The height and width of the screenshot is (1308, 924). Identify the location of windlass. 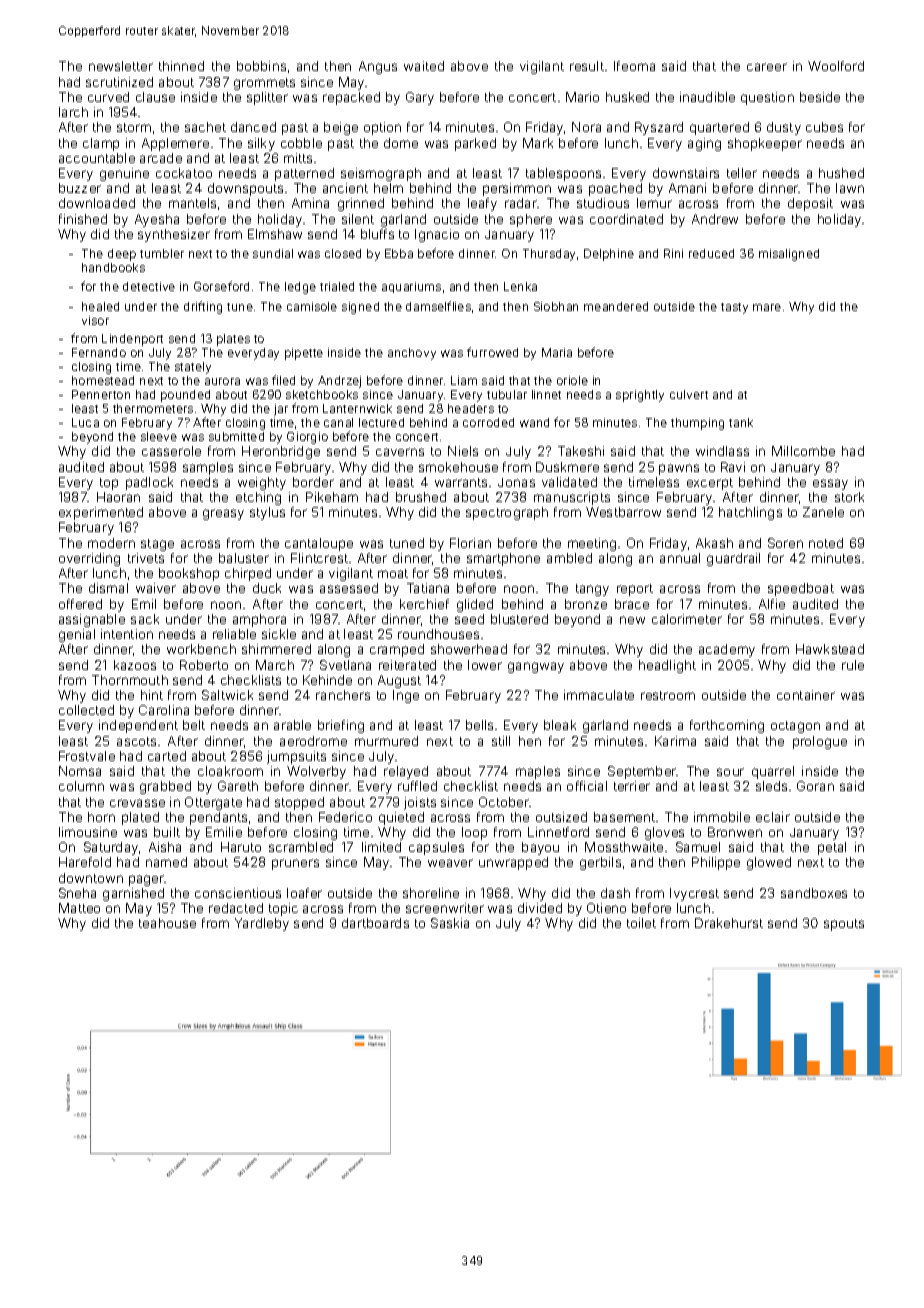
(722, 451).
